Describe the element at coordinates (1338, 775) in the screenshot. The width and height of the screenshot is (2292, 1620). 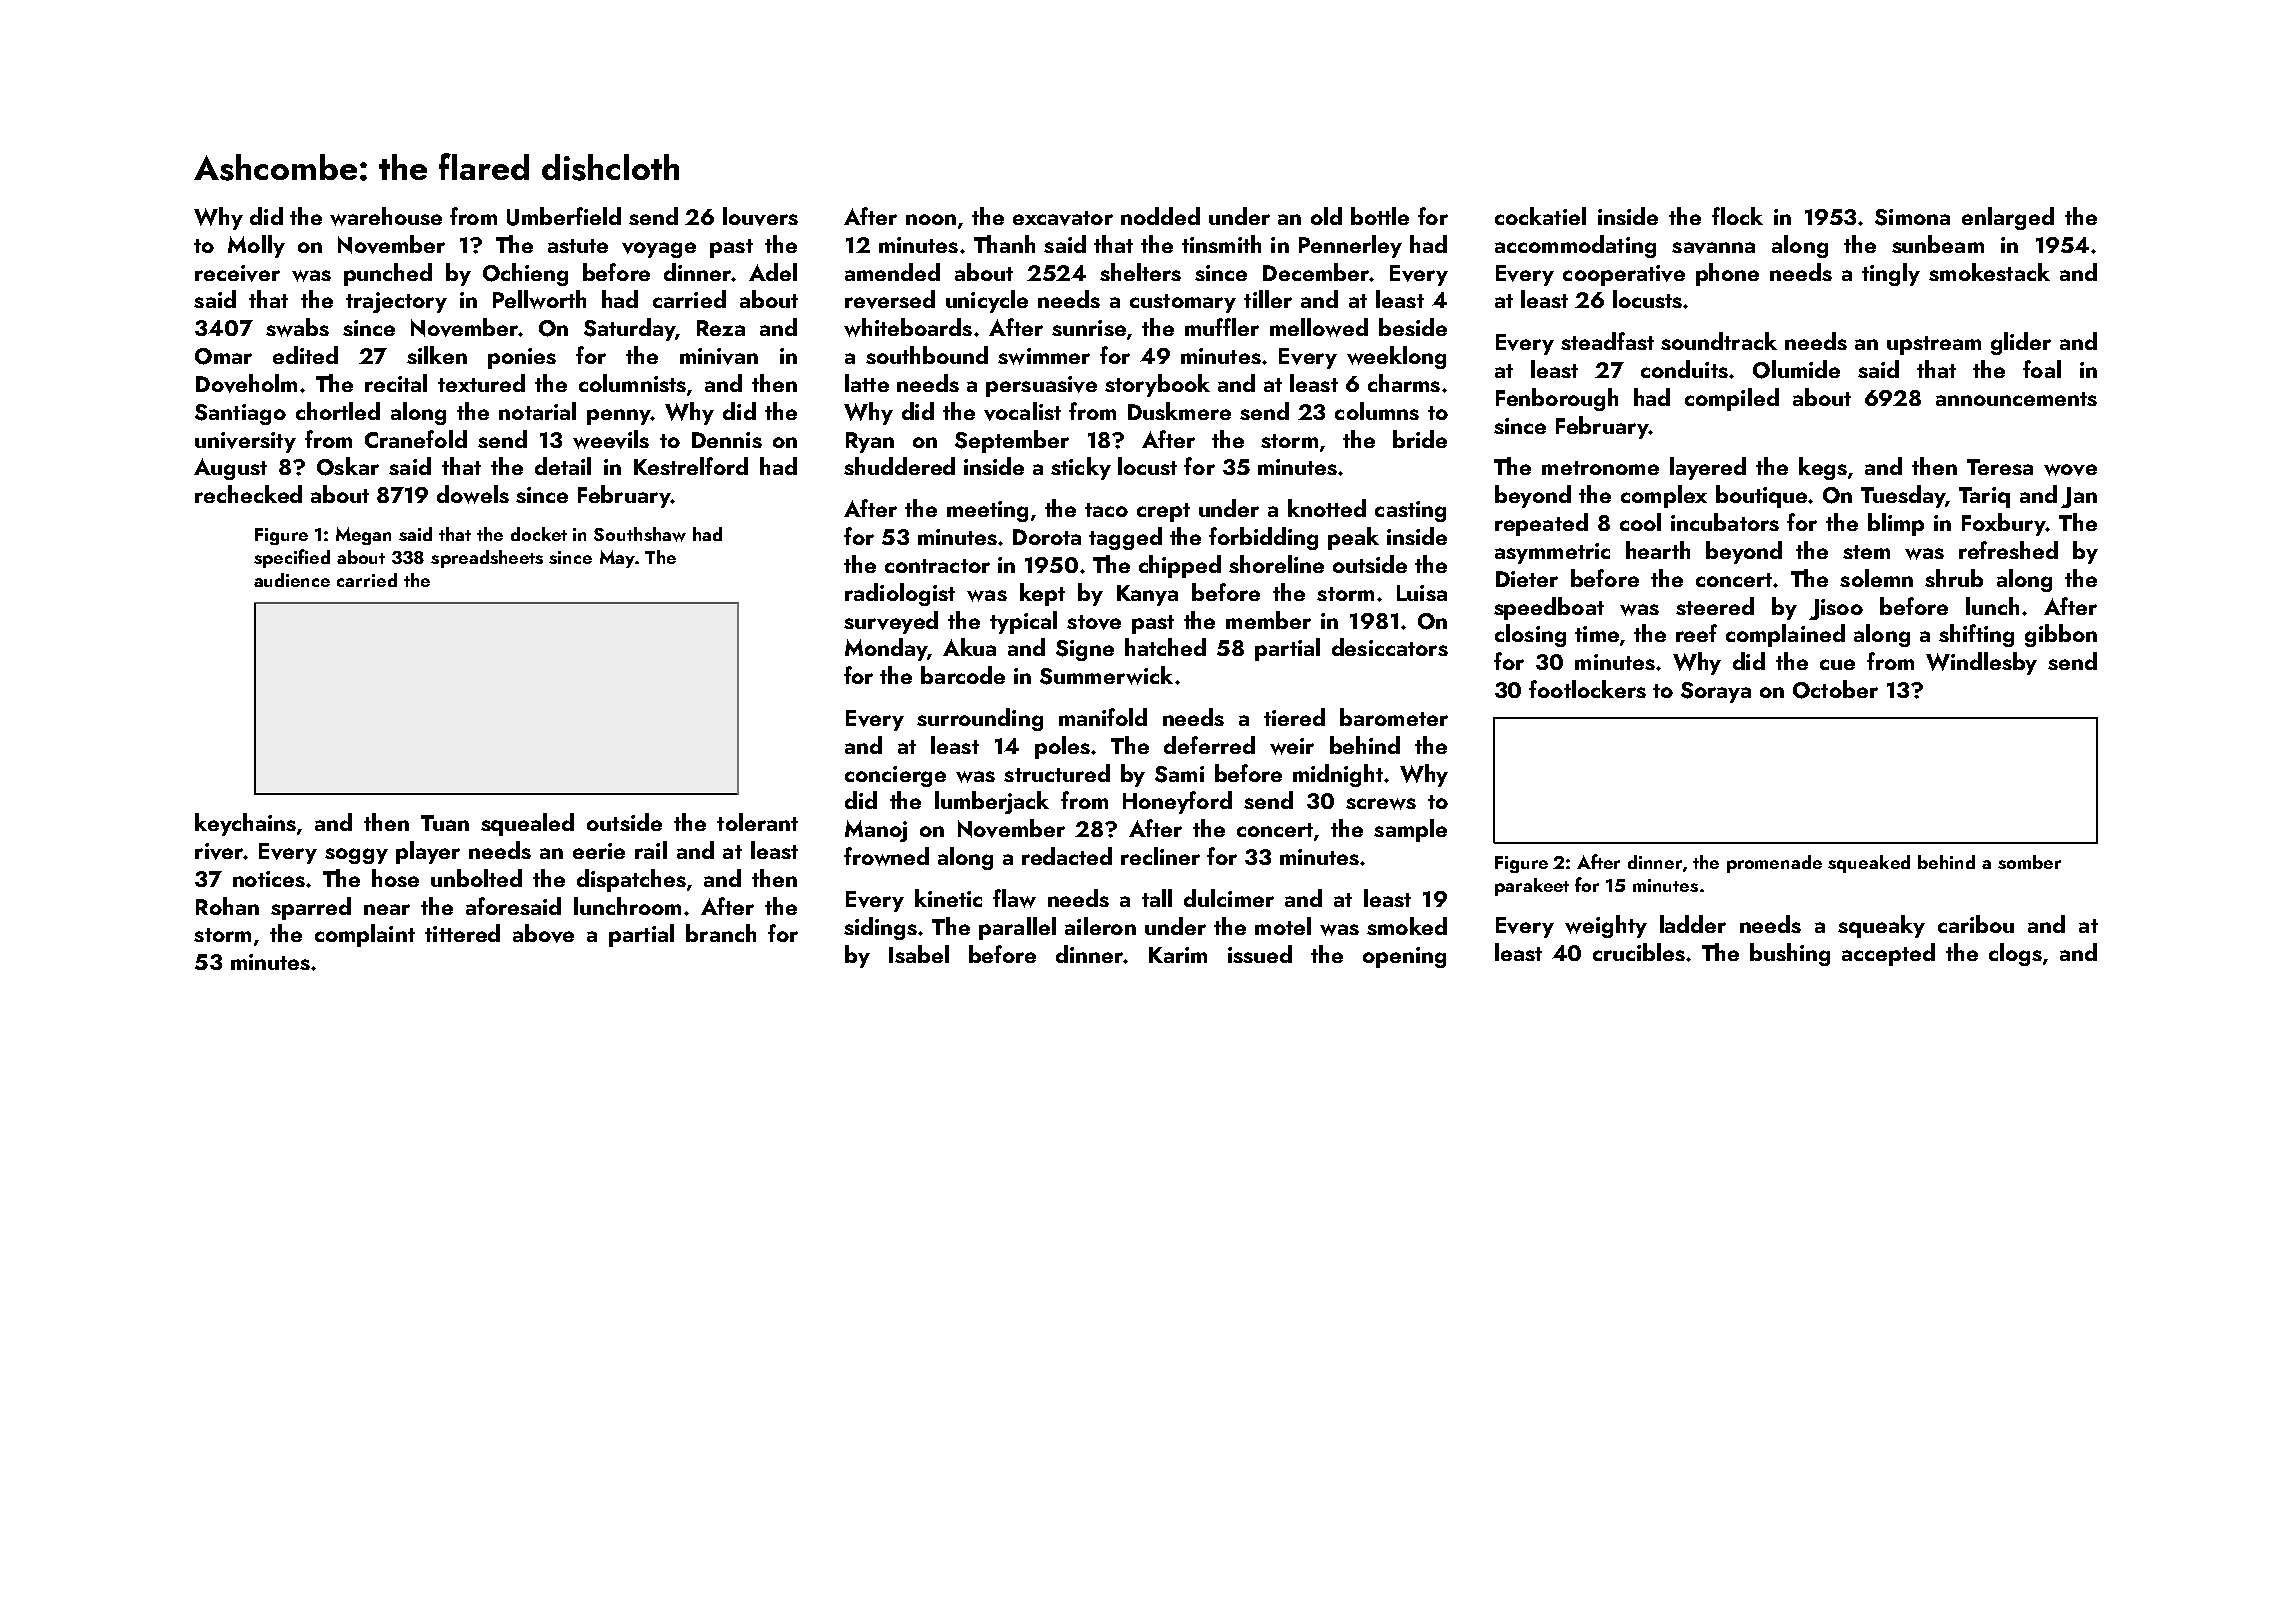
I see `midnight` at that location.
